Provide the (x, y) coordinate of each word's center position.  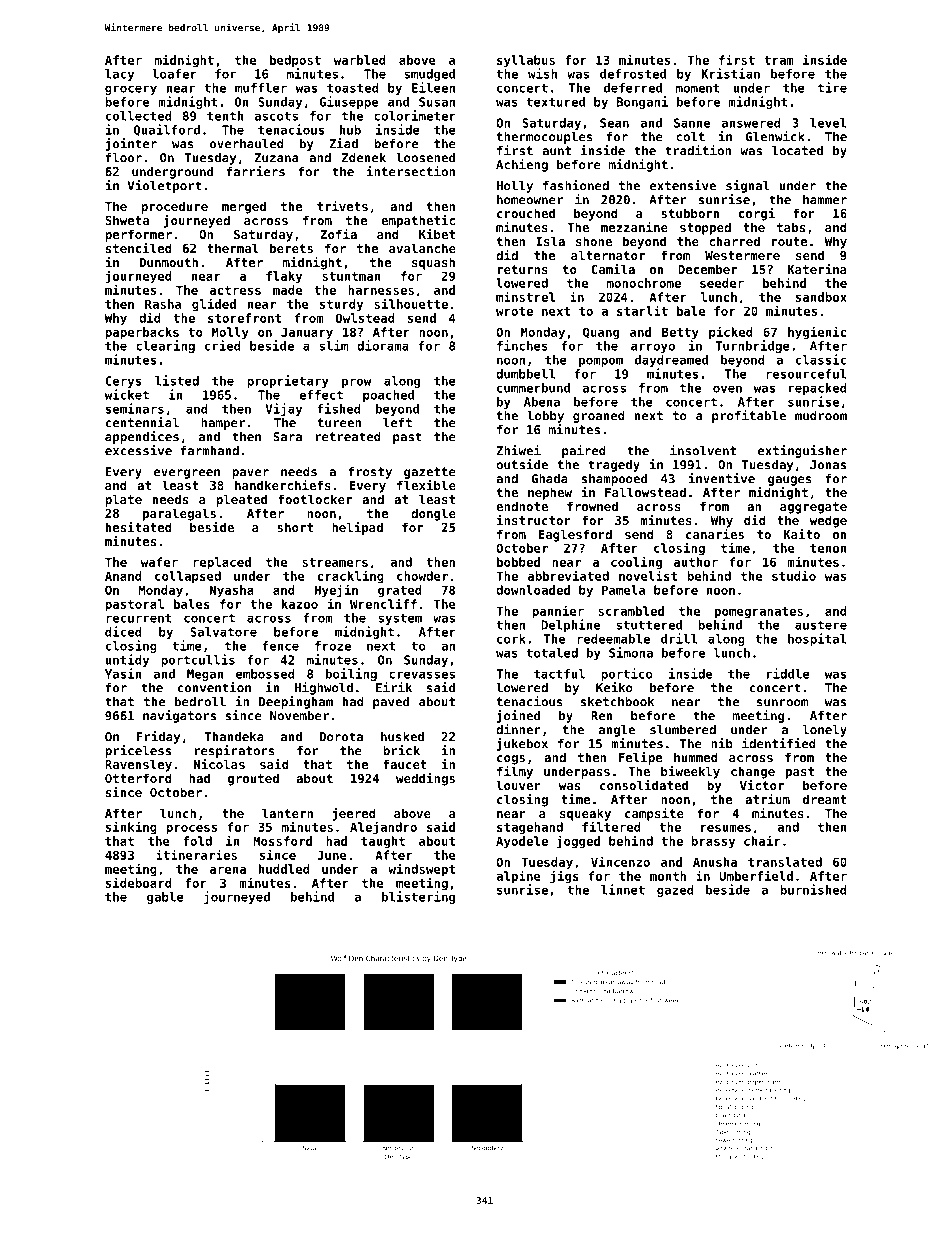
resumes (726, 828)
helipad (357, 528)
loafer (174, 74)
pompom (601, 362)
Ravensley (138, 765)
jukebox (522, 744)
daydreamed (671, 361)
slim (334, 345)
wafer (159, 562)
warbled (360, 60)
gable (165, 898)
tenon (828, 548)
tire (832, 87)
